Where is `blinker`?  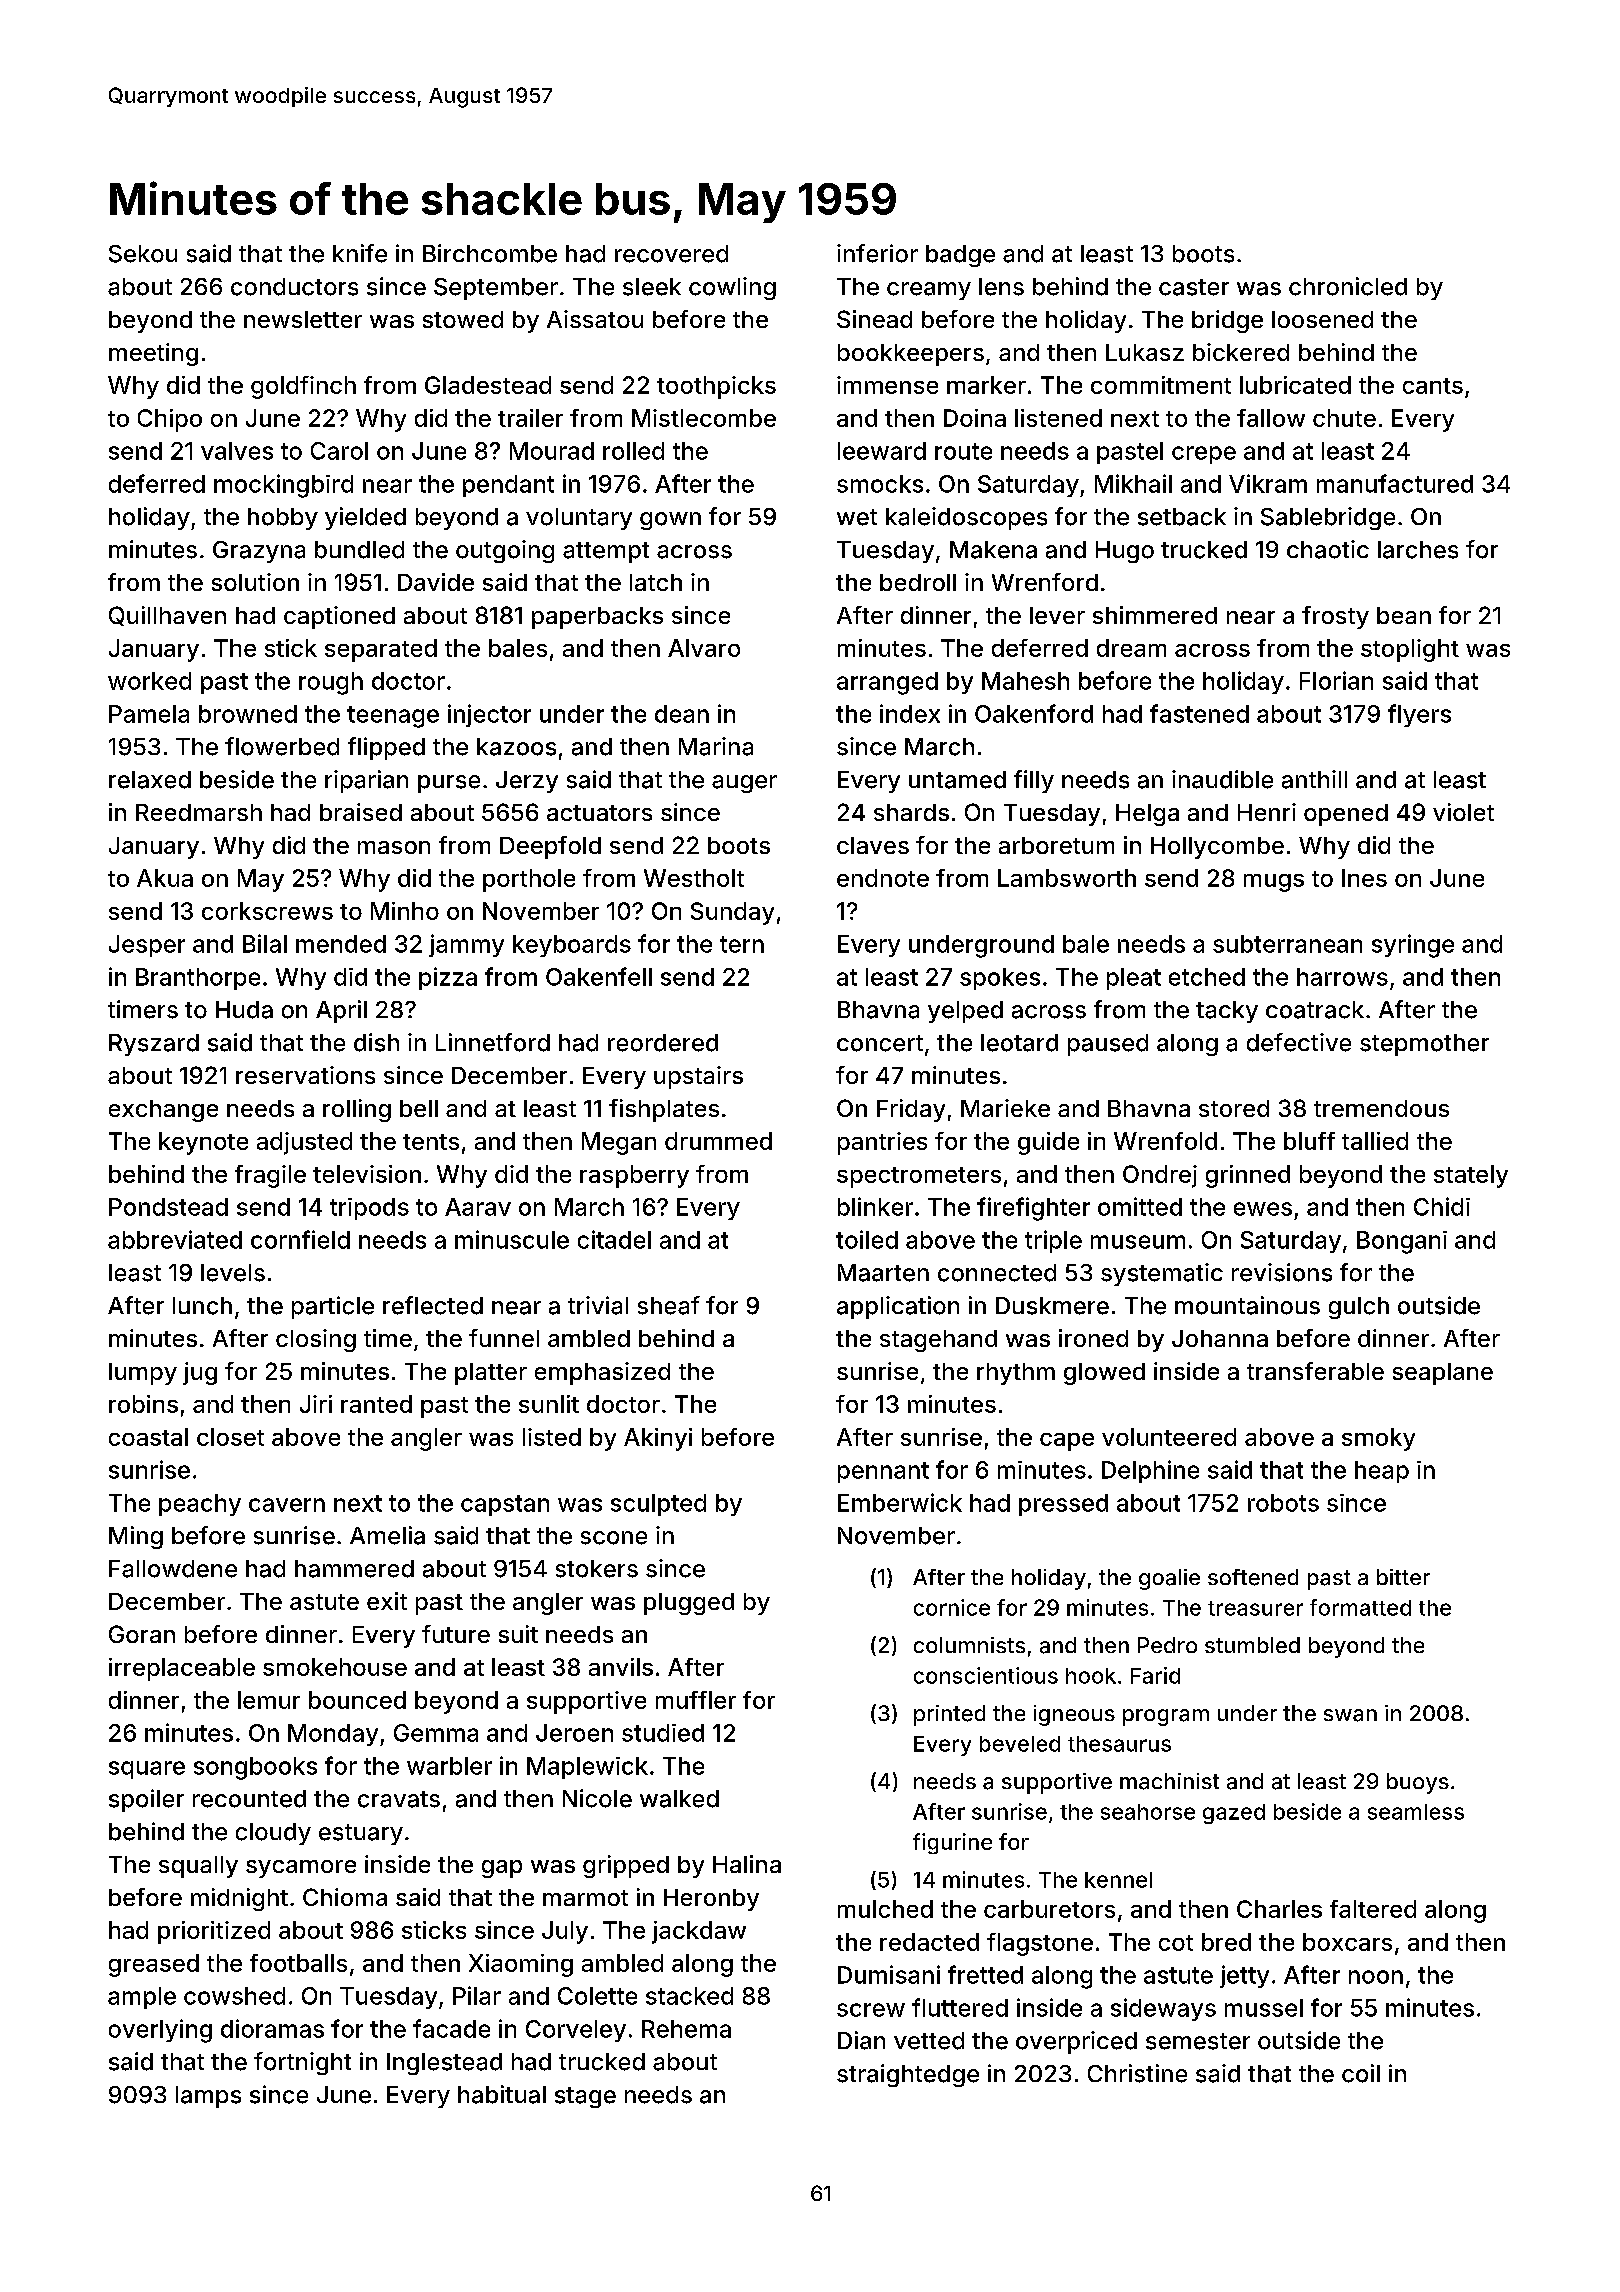 blinker is located at coordinates (875, 1206).
